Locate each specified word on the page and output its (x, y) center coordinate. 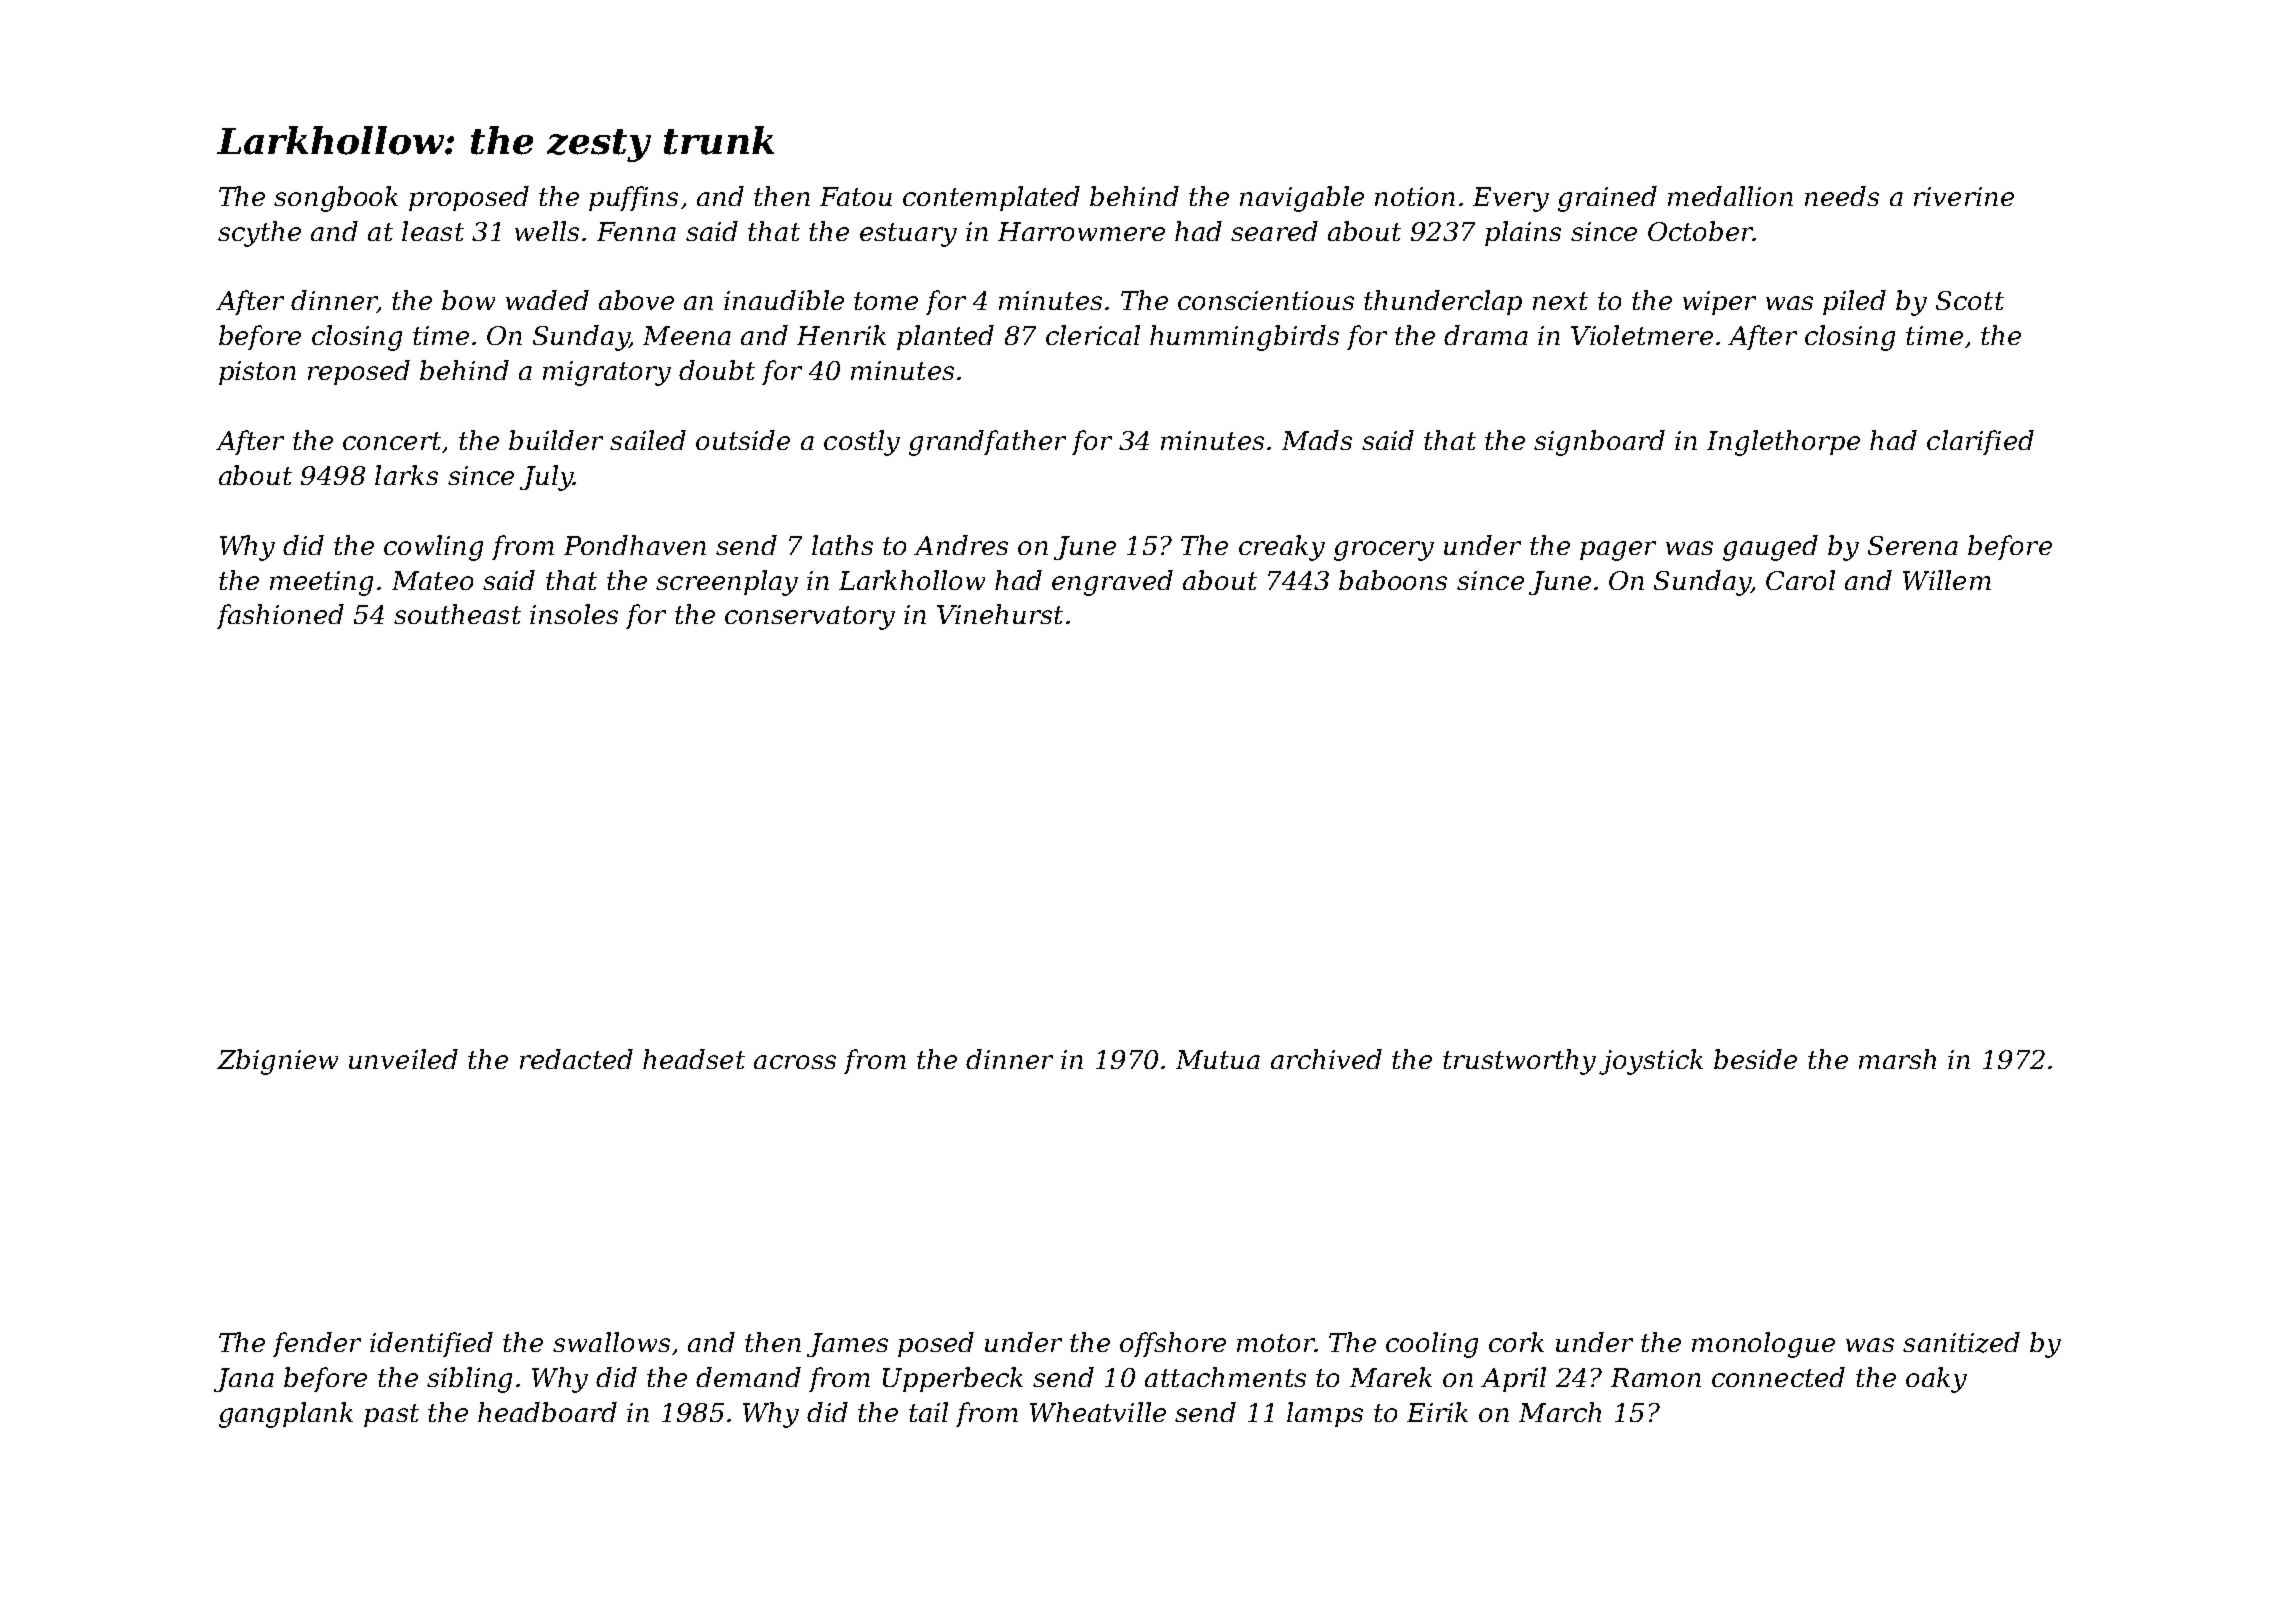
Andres (961, 545)
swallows (611, 1342)
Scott (1970, 300)
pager (1618, 551)
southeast (457, 614)
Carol (1800, 580)
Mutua (1218, 1059)
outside (743, 440)
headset (694, 1059)
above (636, 300)
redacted (576, 1059)
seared (1274, 231)
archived (1326, 1059)
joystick (1651, 1062)
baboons (1393, 580)
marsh (1897, 1059)
